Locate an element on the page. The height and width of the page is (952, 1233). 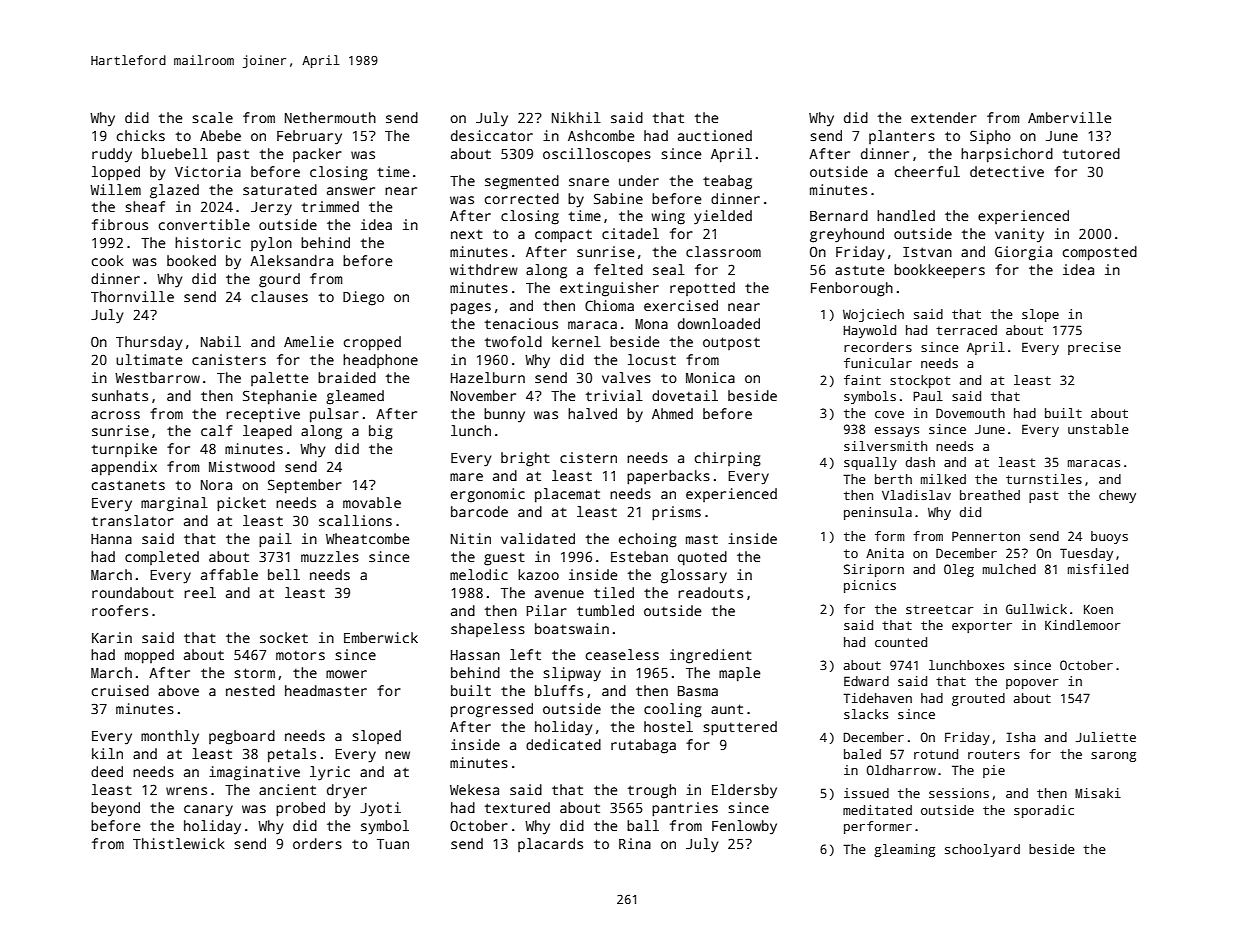
Rina is located at coordinates (635, 843).
